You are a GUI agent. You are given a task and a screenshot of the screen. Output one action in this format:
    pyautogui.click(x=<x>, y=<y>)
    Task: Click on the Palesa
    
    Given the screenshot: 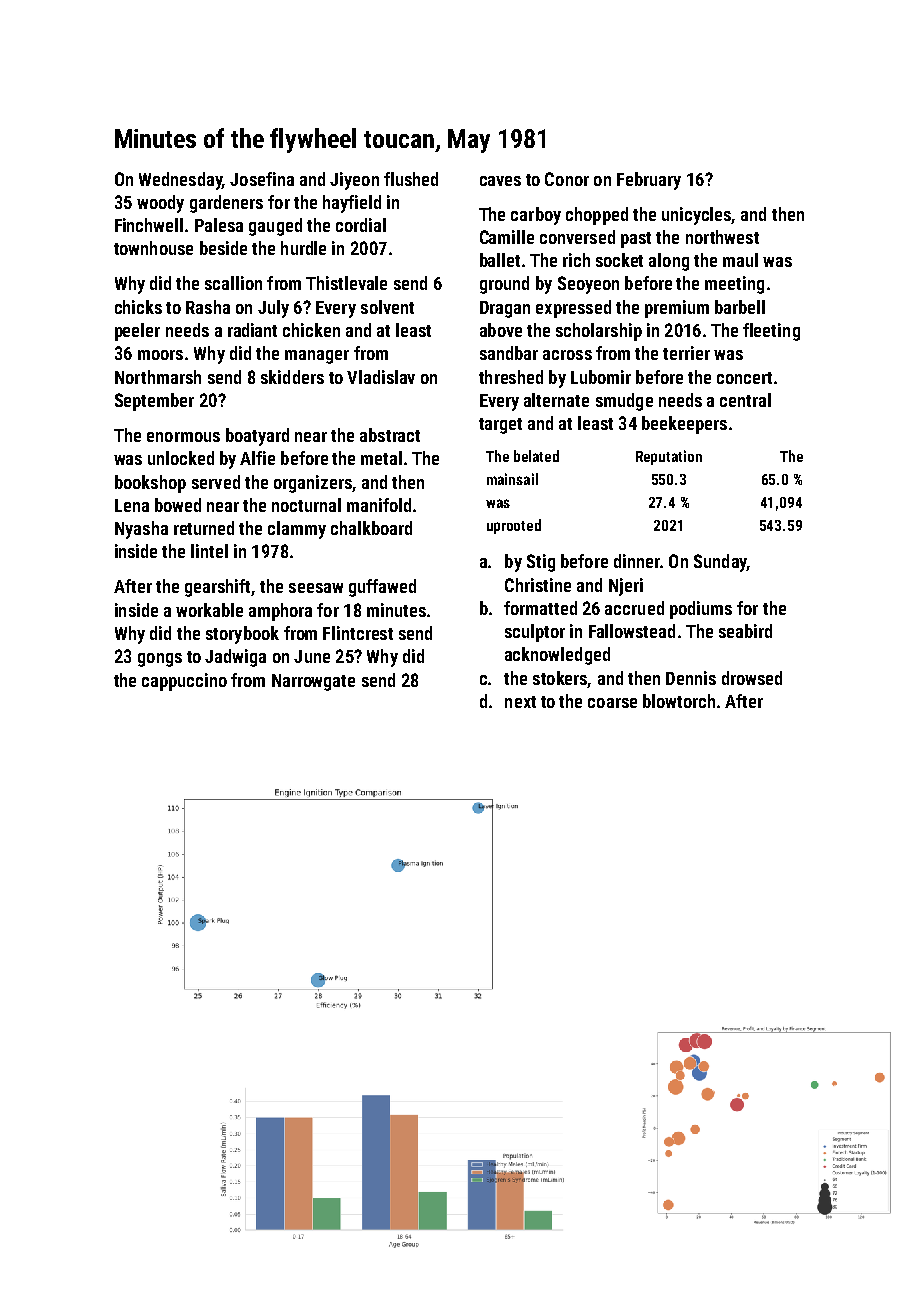 What is the action you would take?
    pyautogui.click(x=219, y=225)
